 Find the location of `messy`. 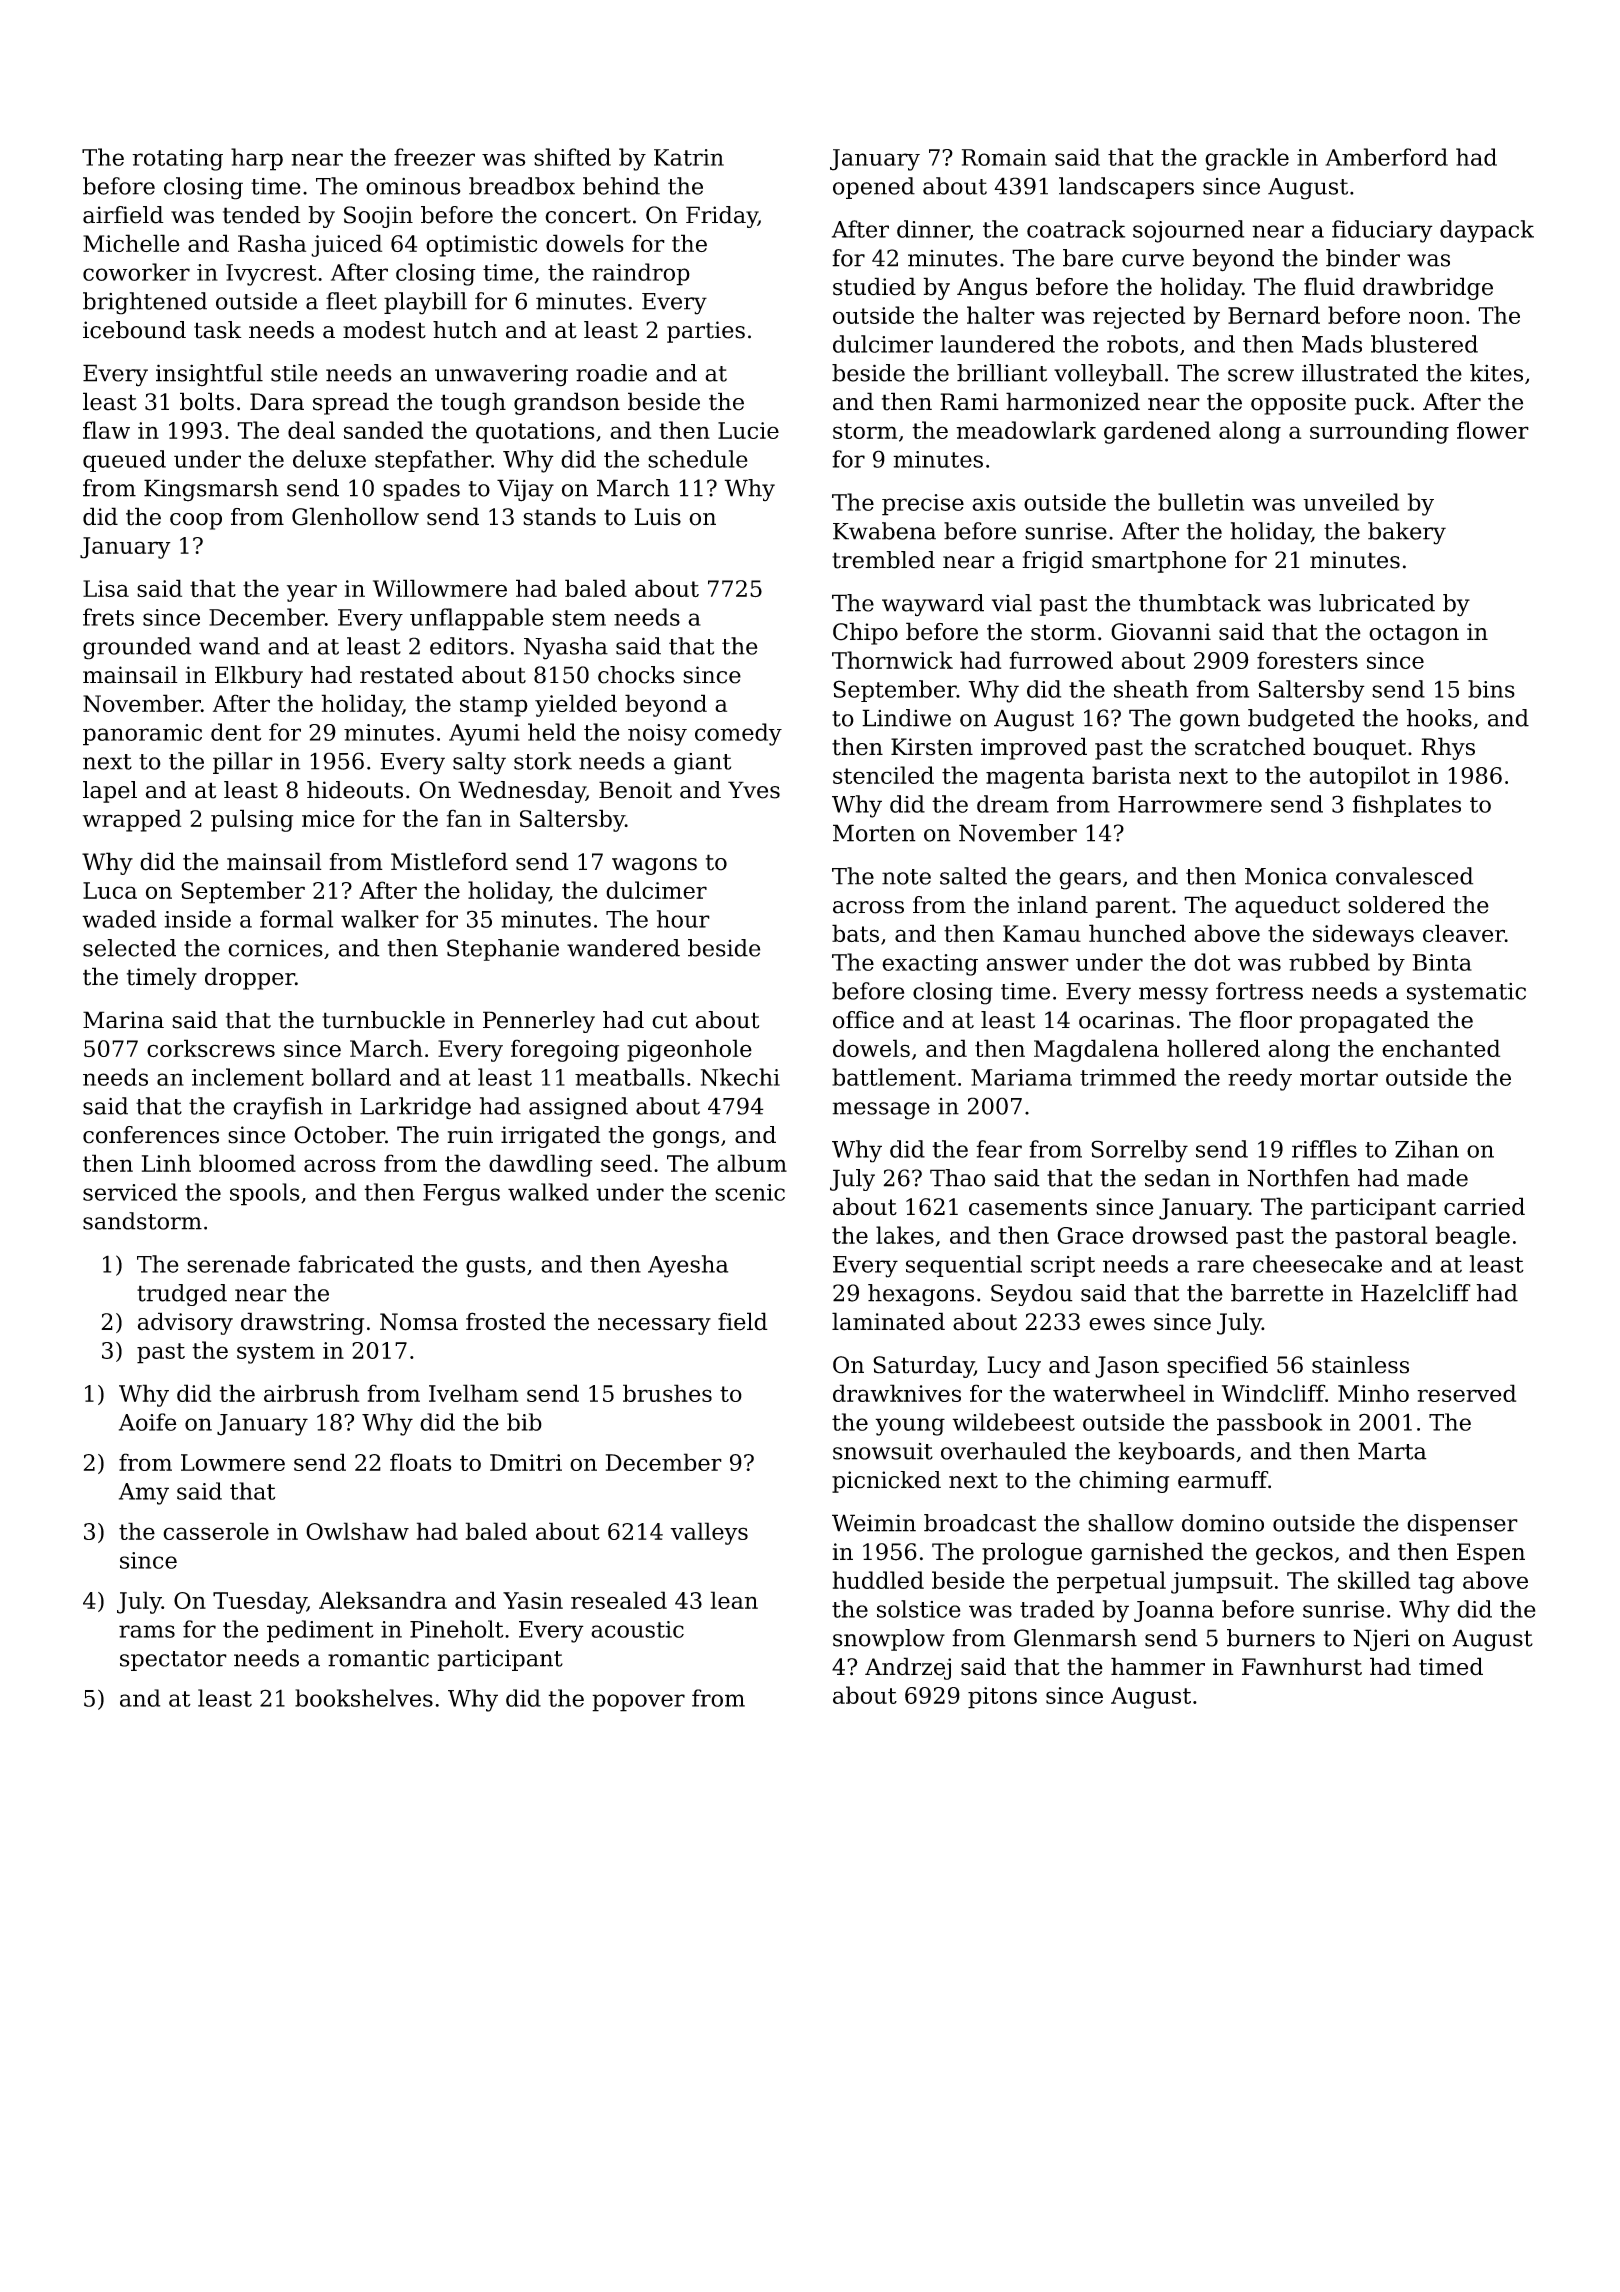

messy is located at coordinates (1173, 996).
